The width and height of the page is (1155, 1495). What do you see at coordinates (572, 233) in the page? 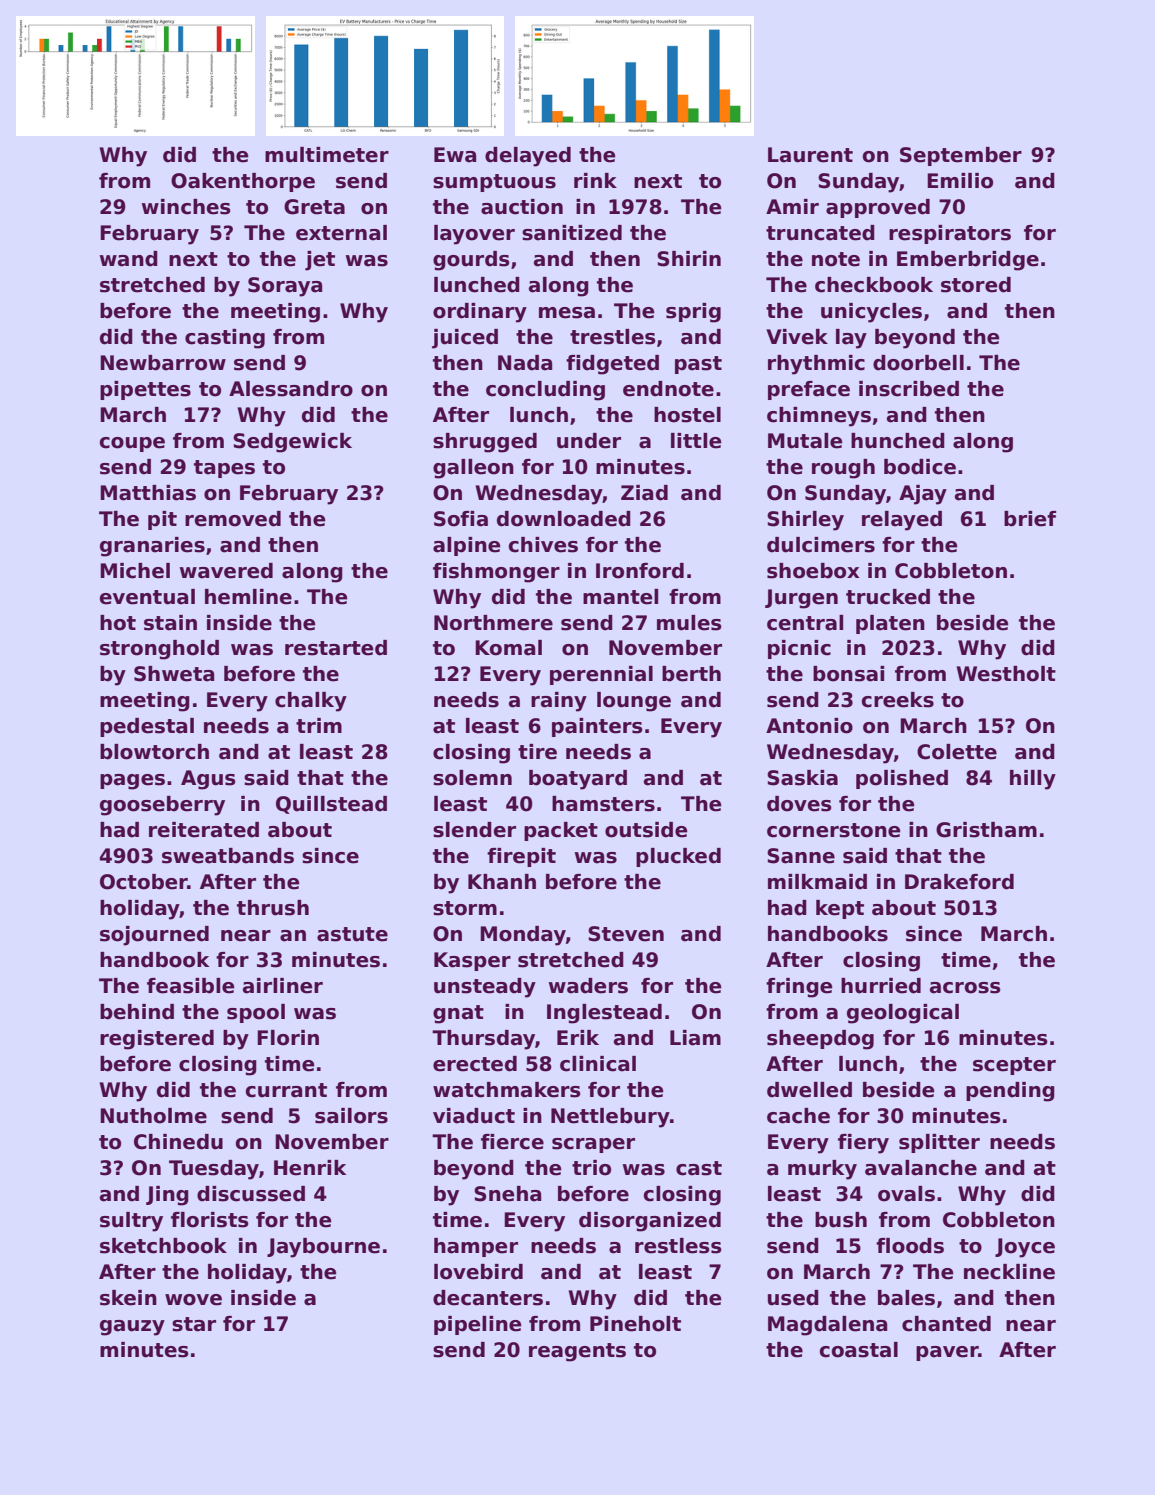
I see `sanitized` at bounding box center [572, 233].
